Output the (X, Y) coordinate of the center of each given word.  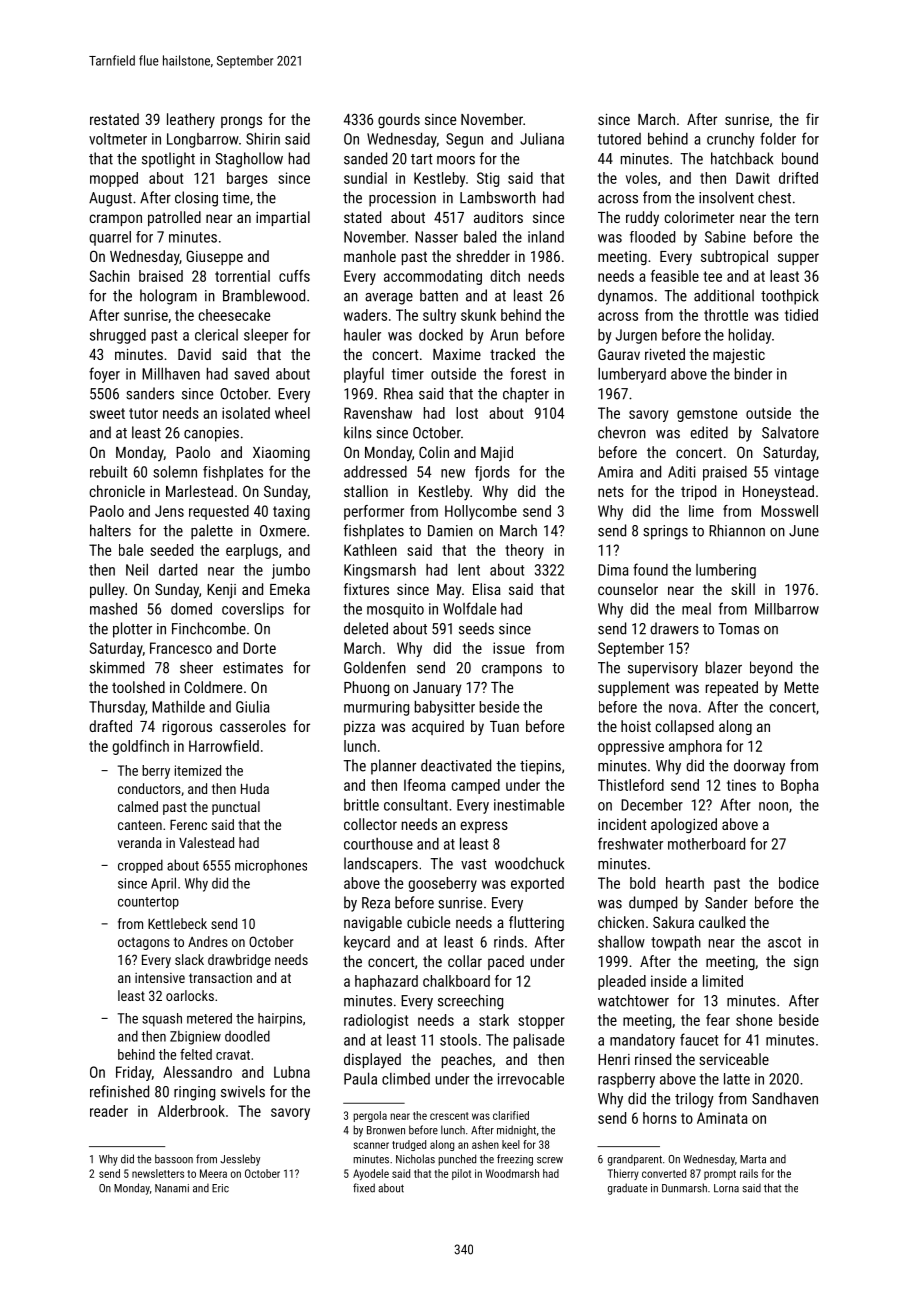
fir (812, 119)
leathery (191, 120)
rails (749, 1173)
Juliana (542, 139)
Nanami (172, 1188)
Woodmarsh (512, 1173)
